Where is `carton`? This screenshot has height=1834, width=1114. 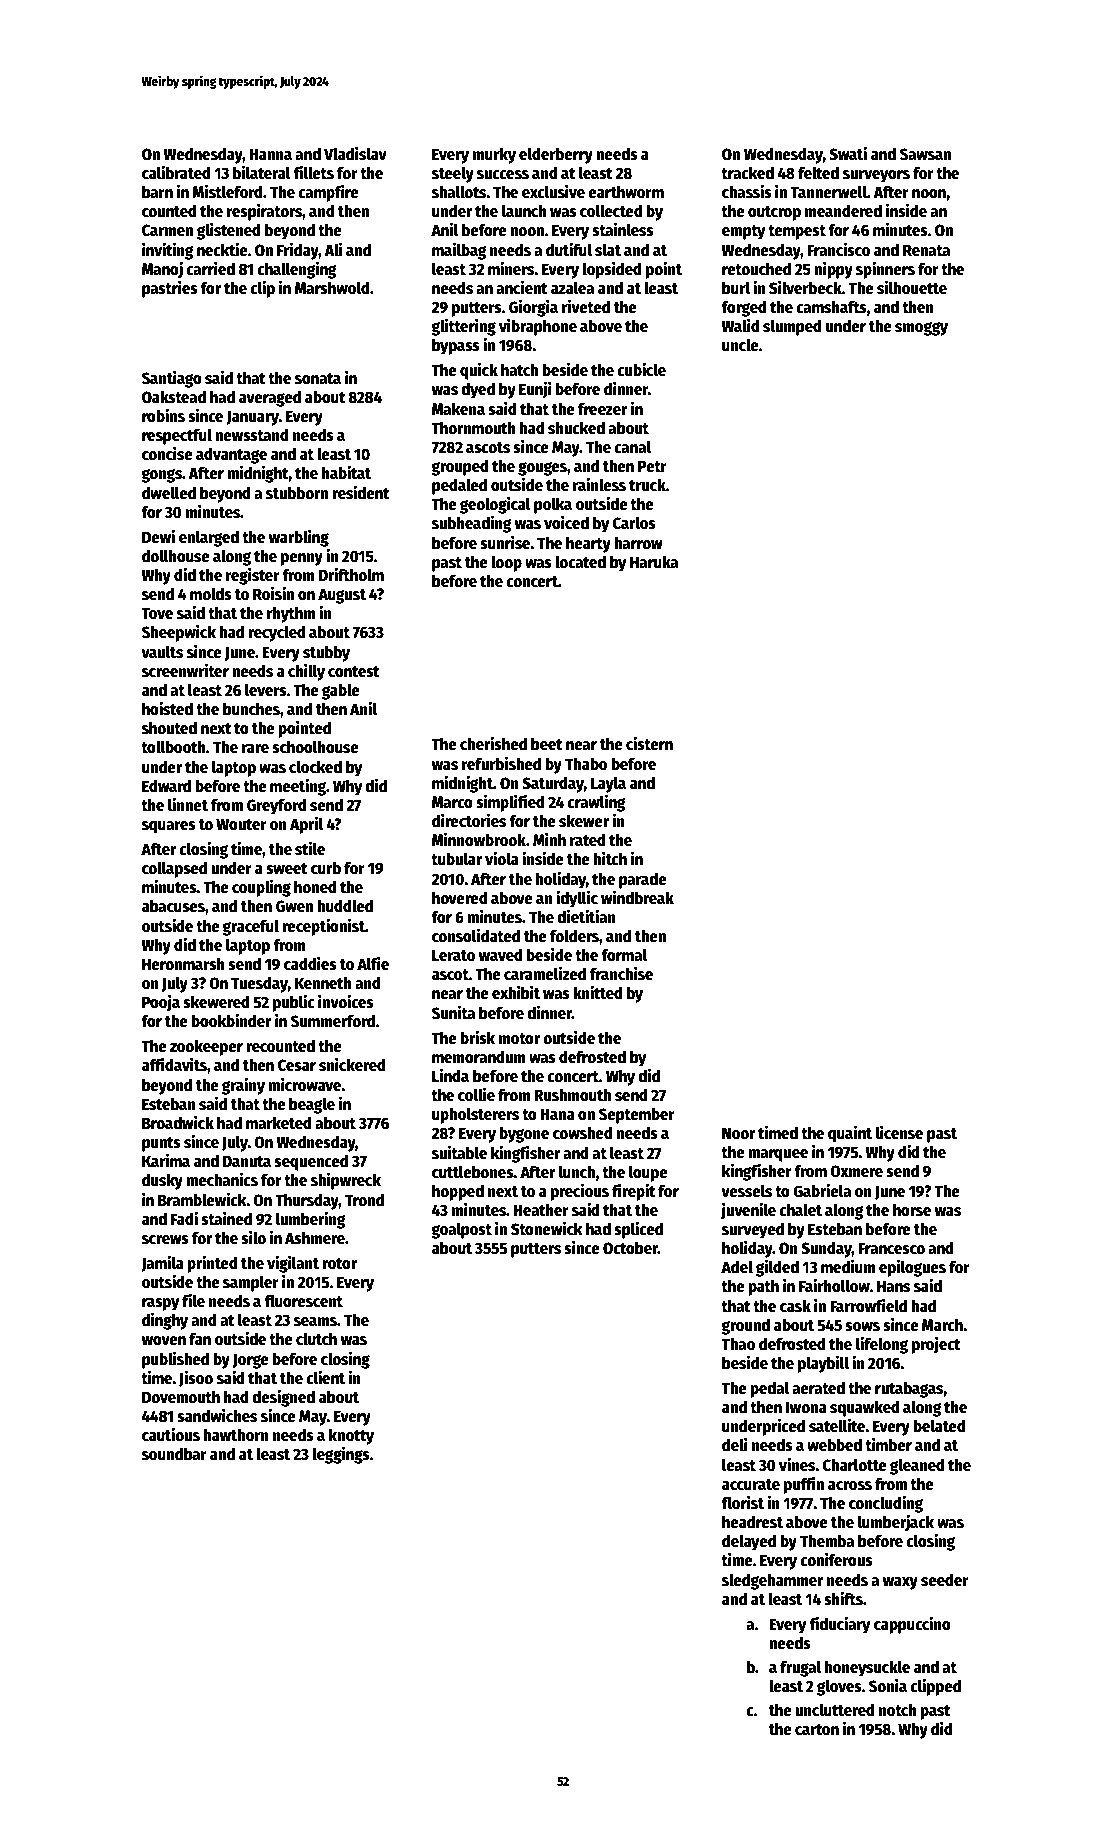 carton is located at coordinates (817, 1730).
